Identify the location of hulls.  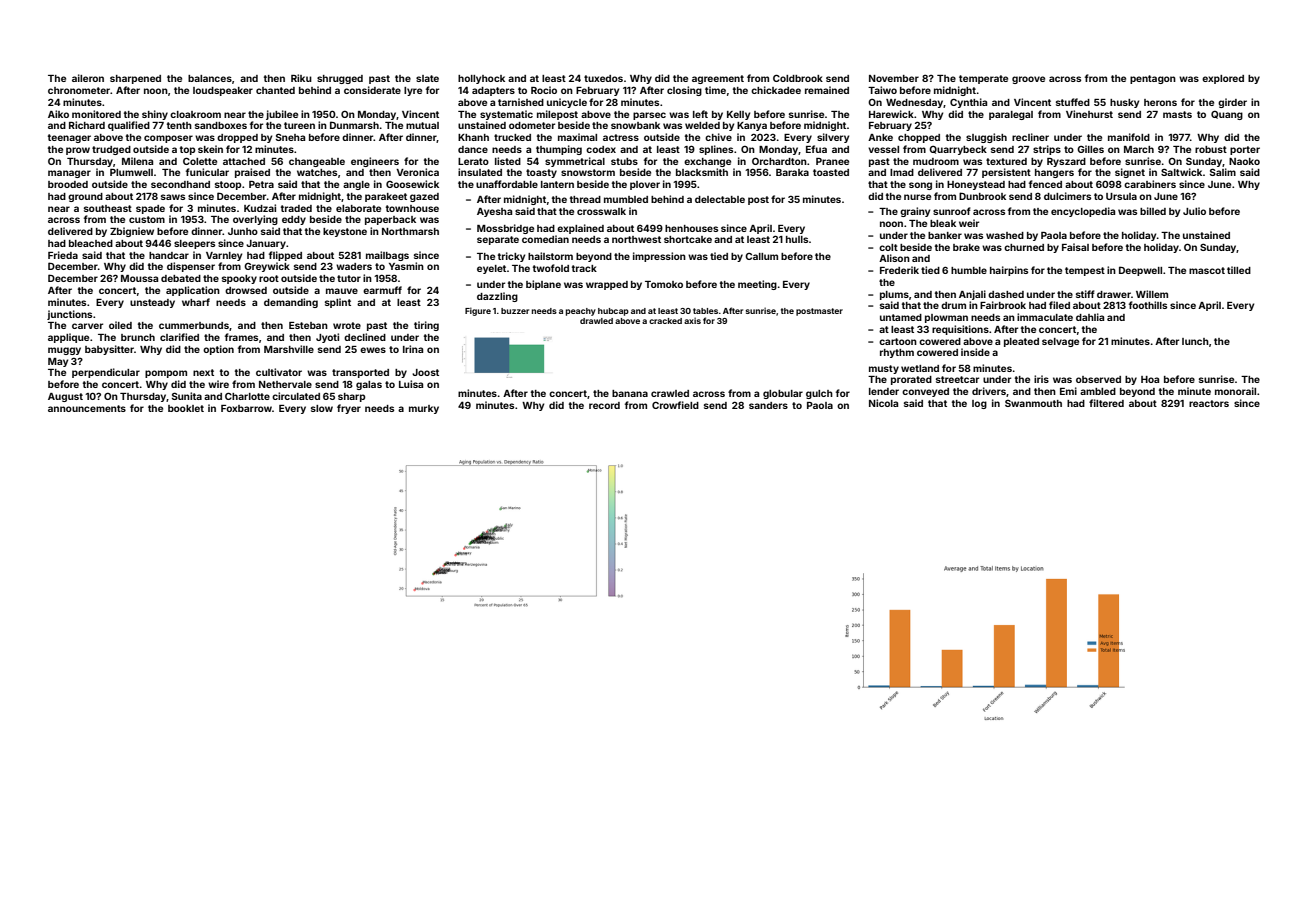
(797, 239).
